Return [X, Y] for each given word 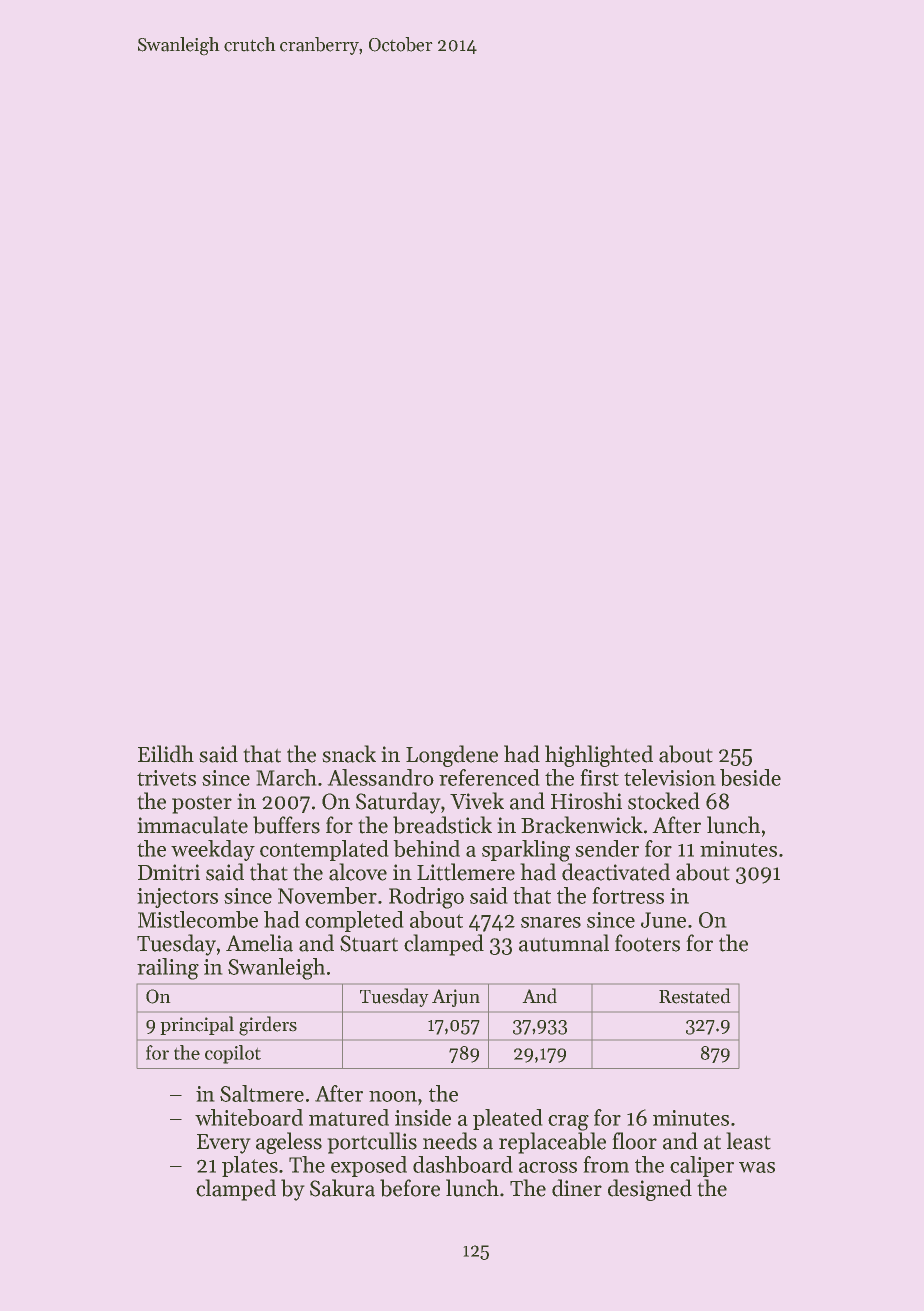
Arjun [456, 998]
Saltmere [262, 1093]
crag [568, 1123]
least [748, 1141]
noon [393, 1096]
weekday [213, 850]
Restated [694, 996]
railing [168, 969]
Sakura [342, 1188]
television [669, 777]
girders [268, 1026]
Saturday [398, 803]
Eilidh [166, 754]
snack [349, 754]
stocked [664, 801]
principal [197, 1025]
